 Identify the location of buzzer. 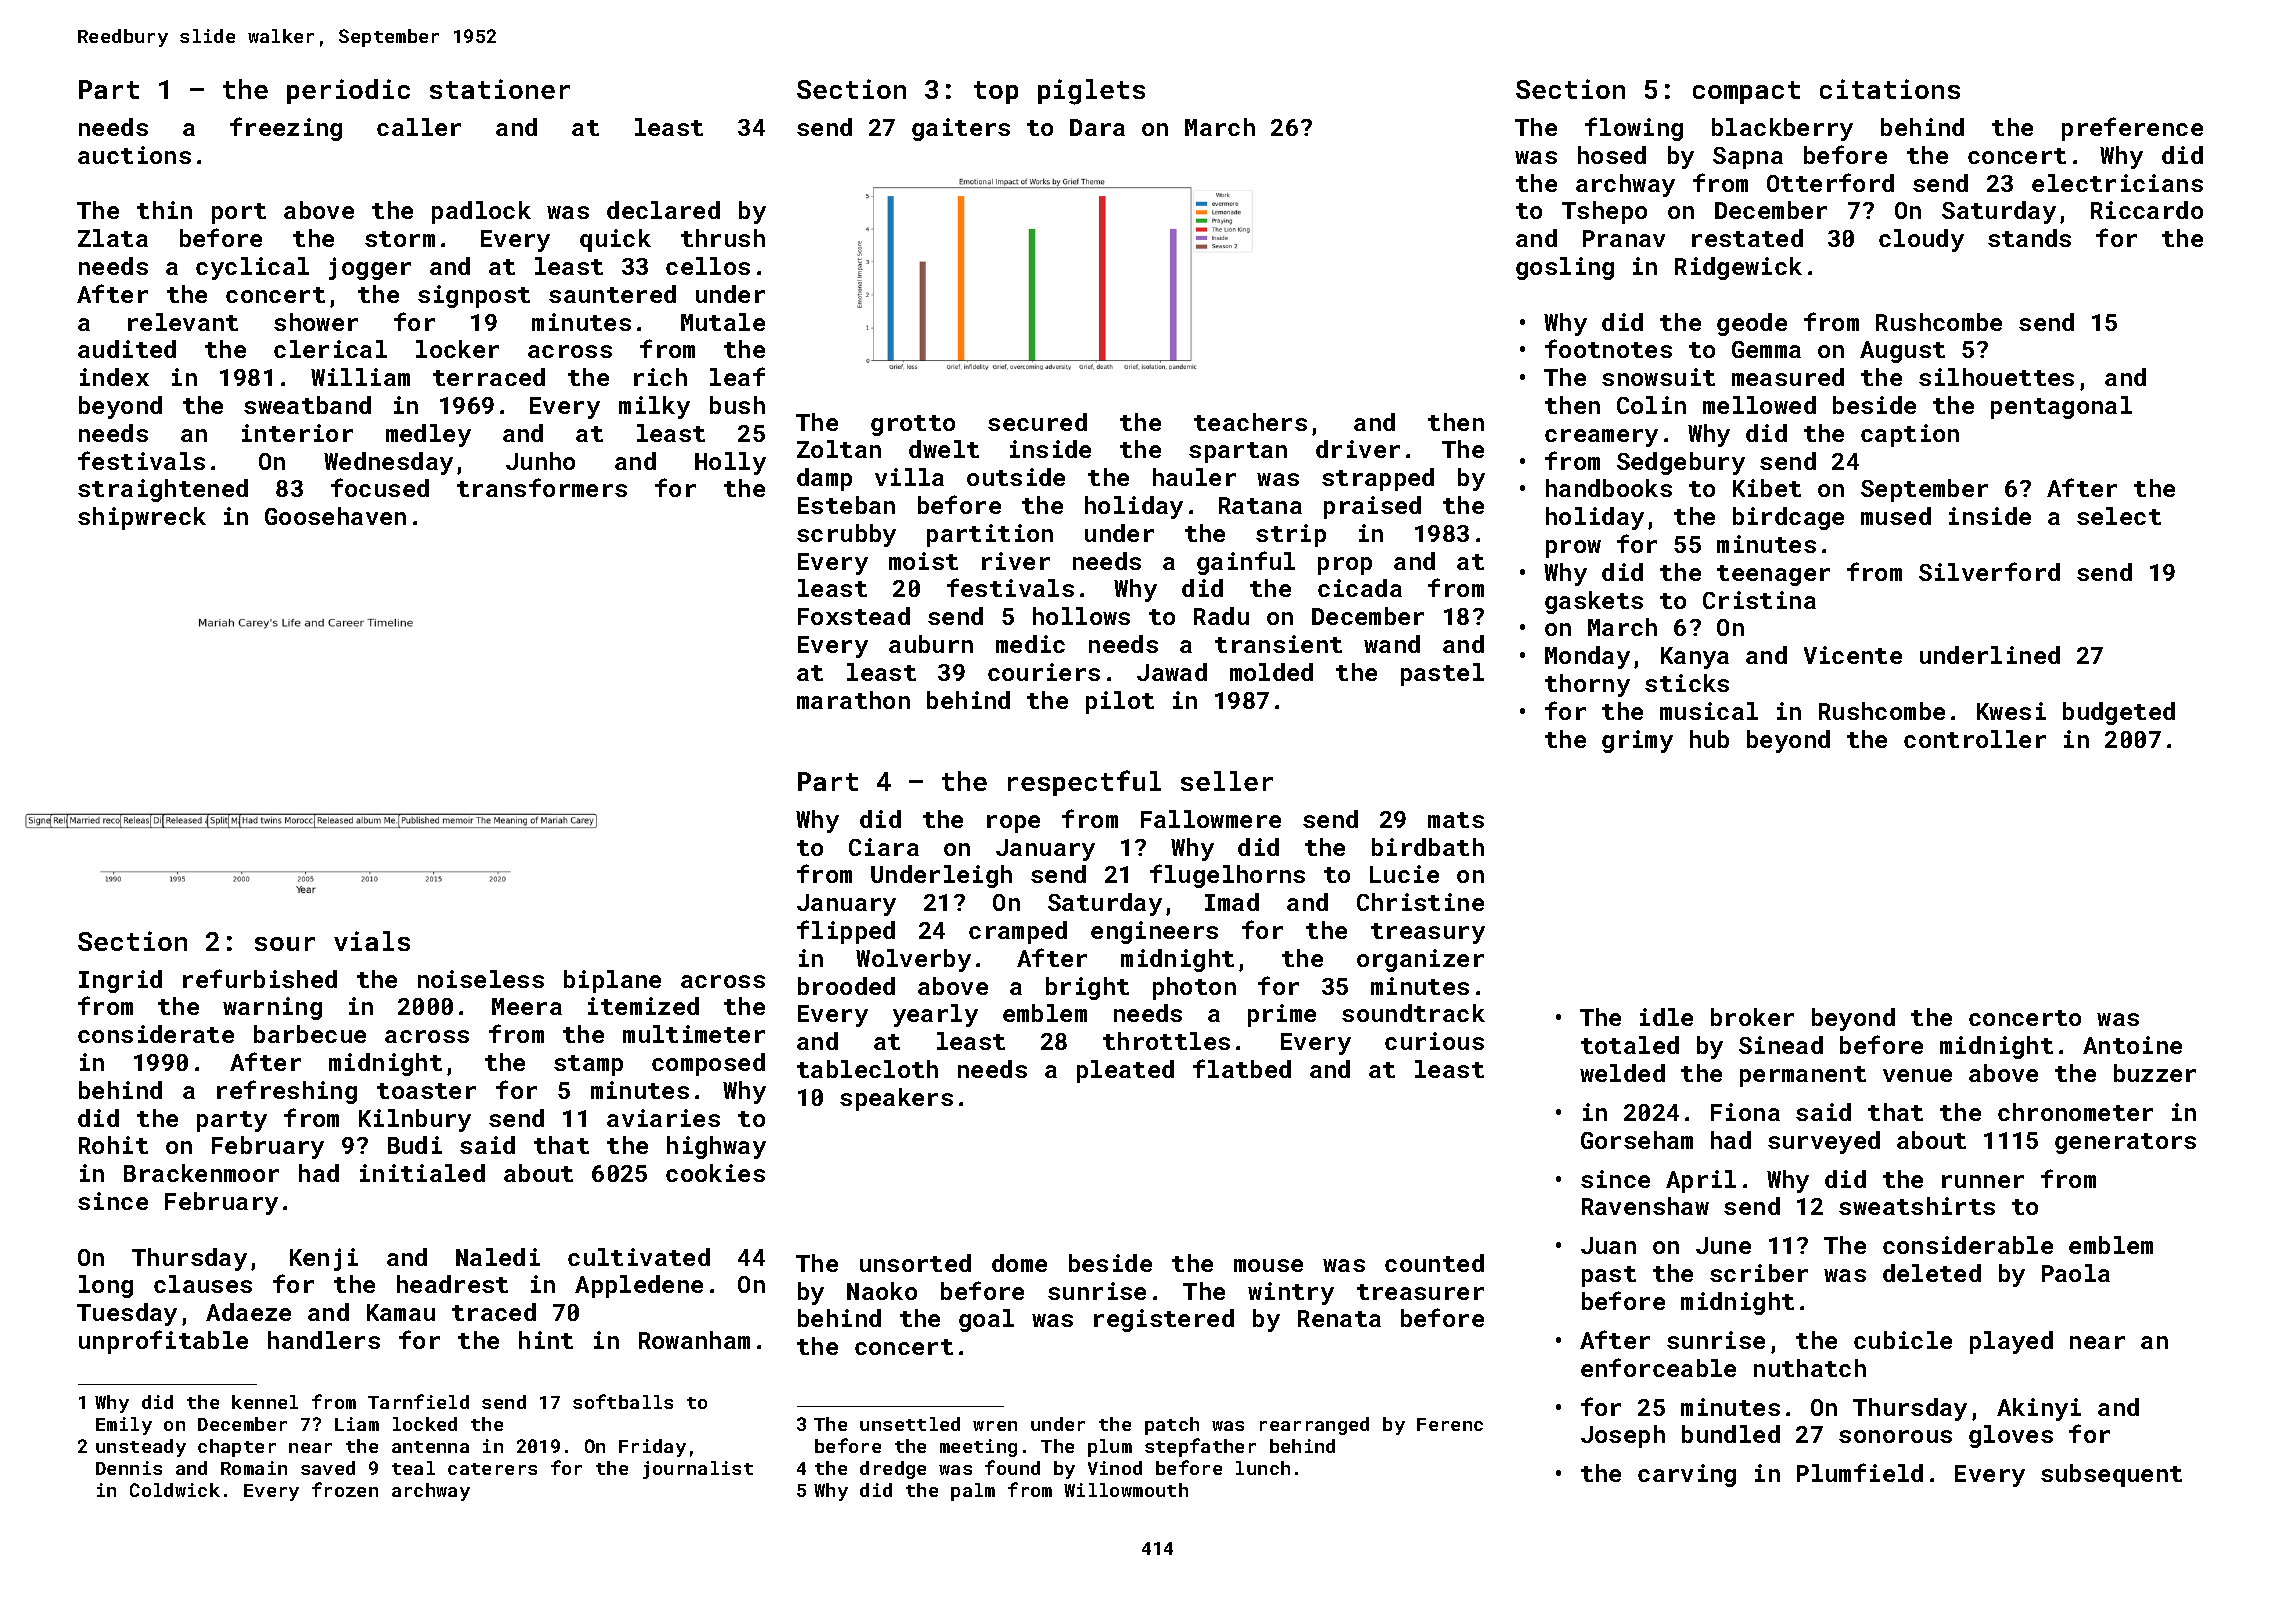
(2155, 1073).
